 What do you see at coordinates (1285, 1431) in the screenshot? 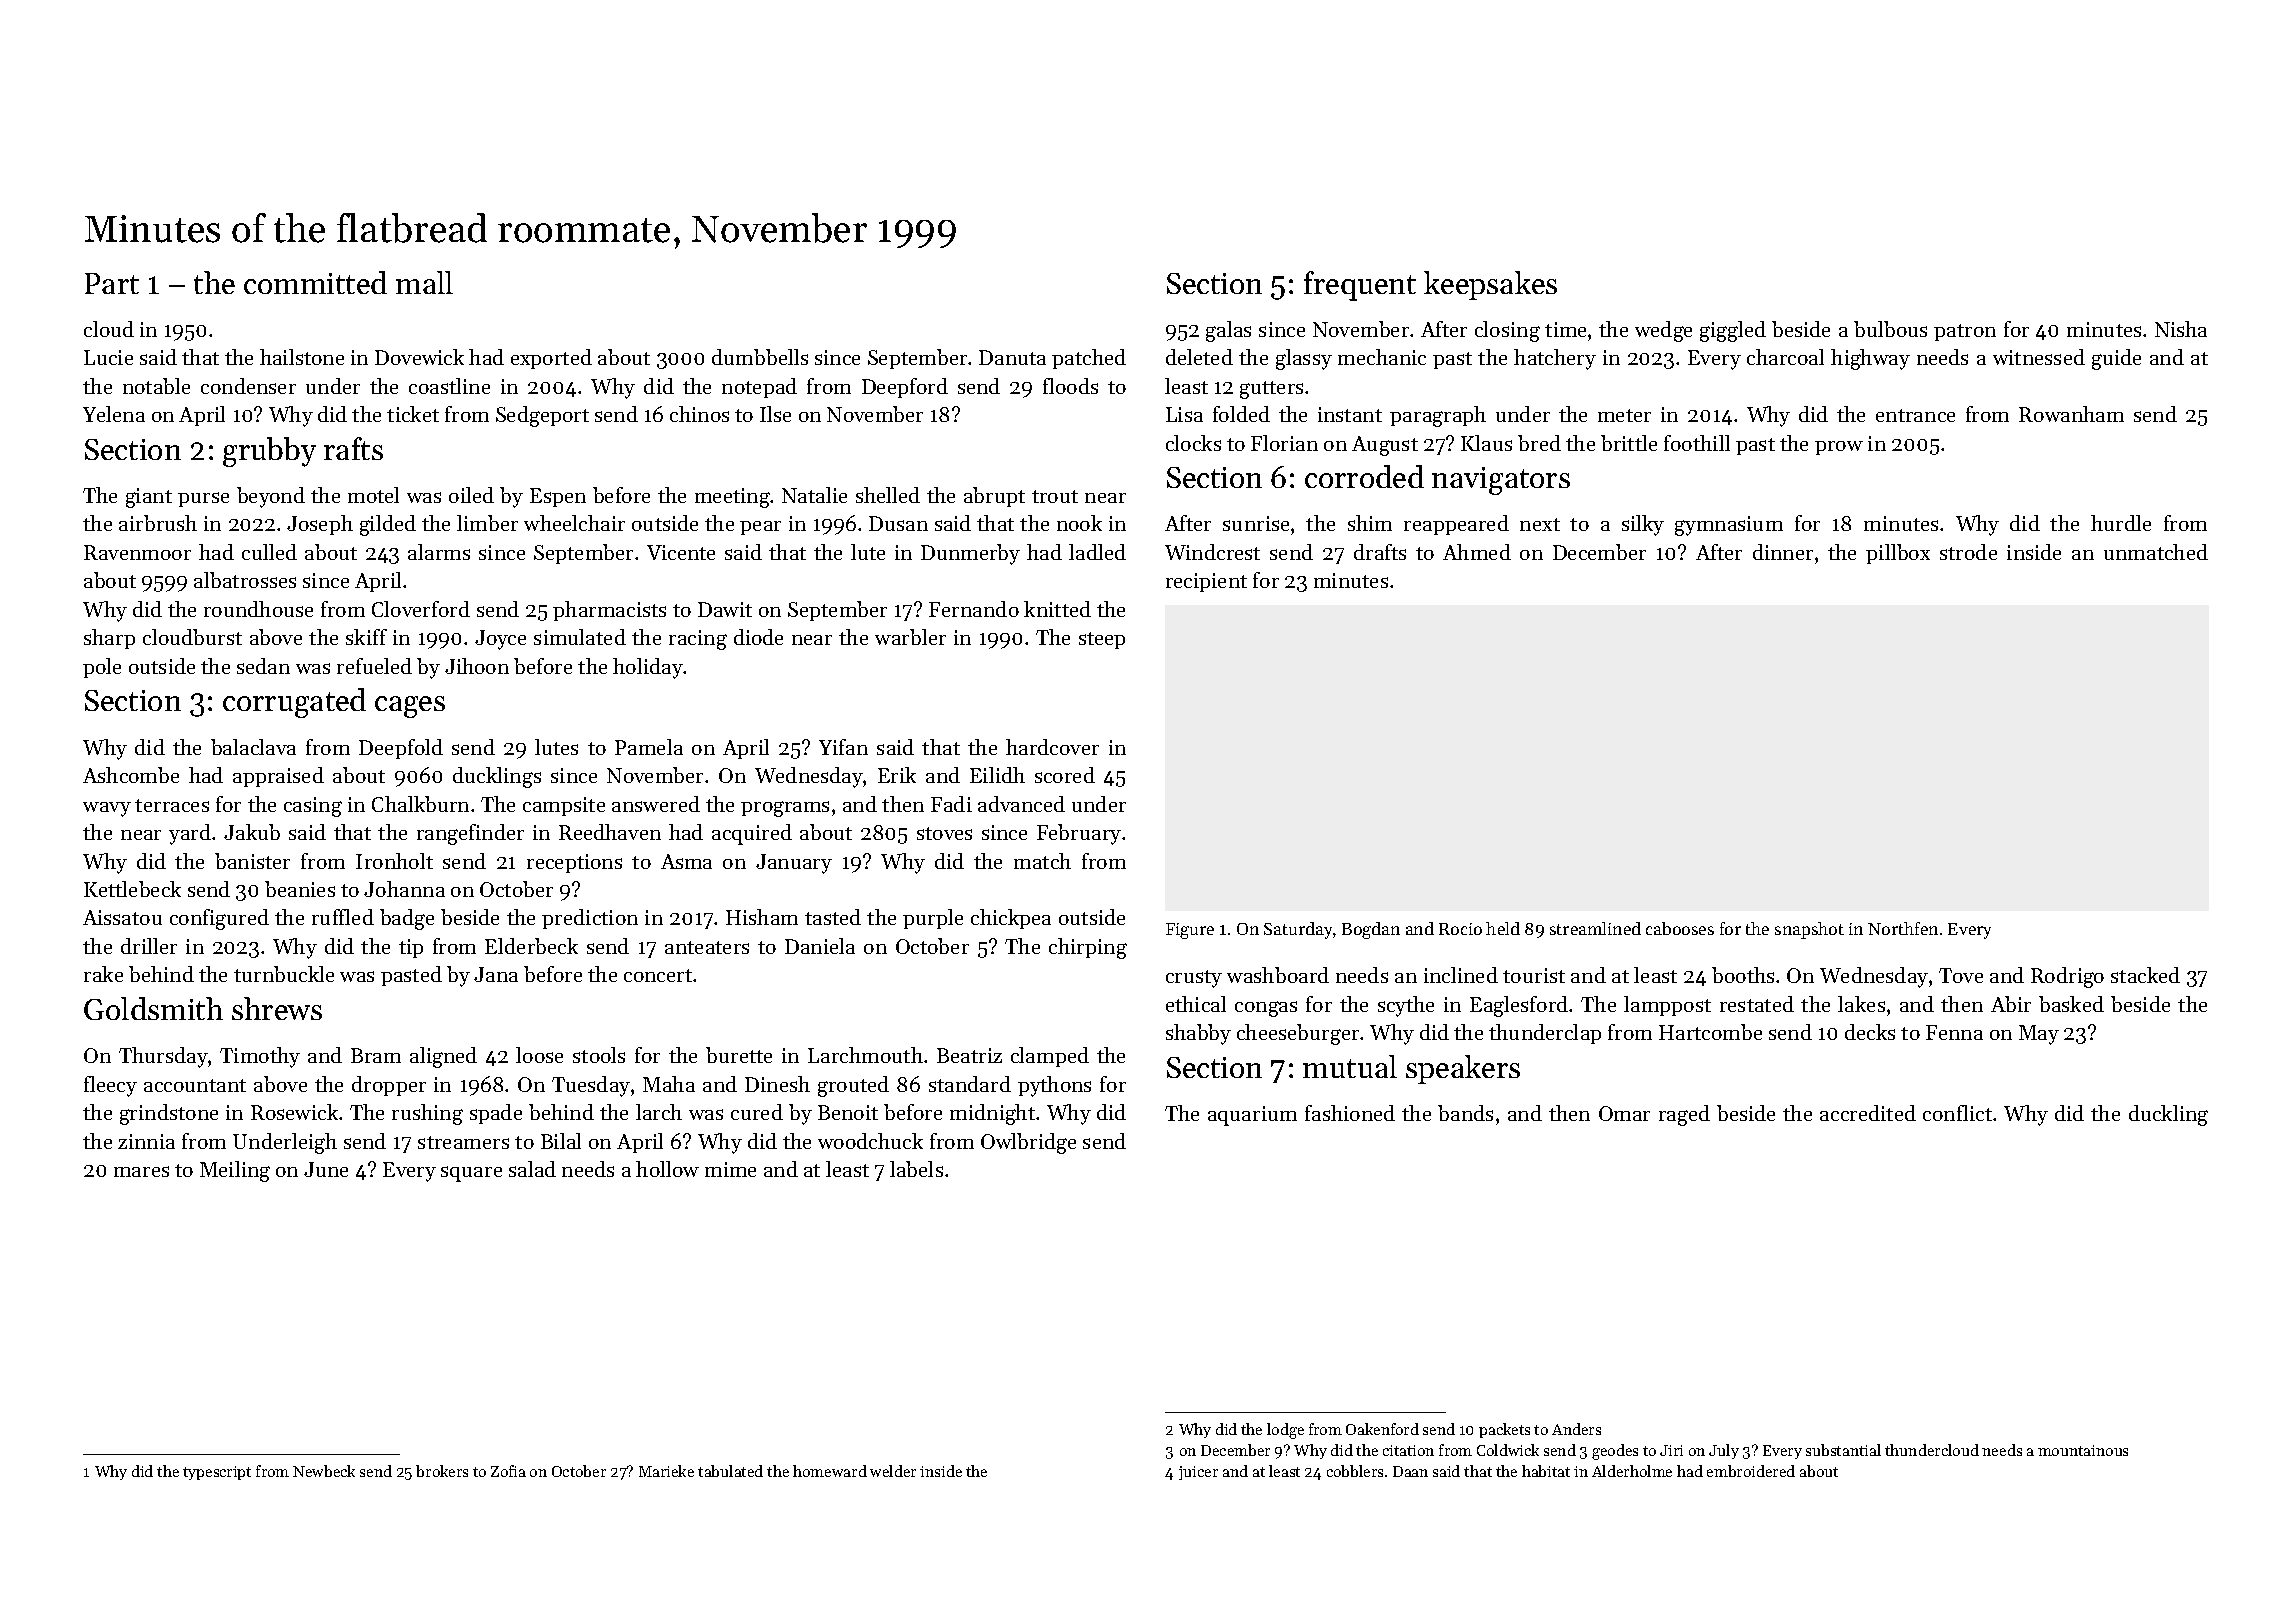
I see `lodge` at bounding box center [1285, 1431].
